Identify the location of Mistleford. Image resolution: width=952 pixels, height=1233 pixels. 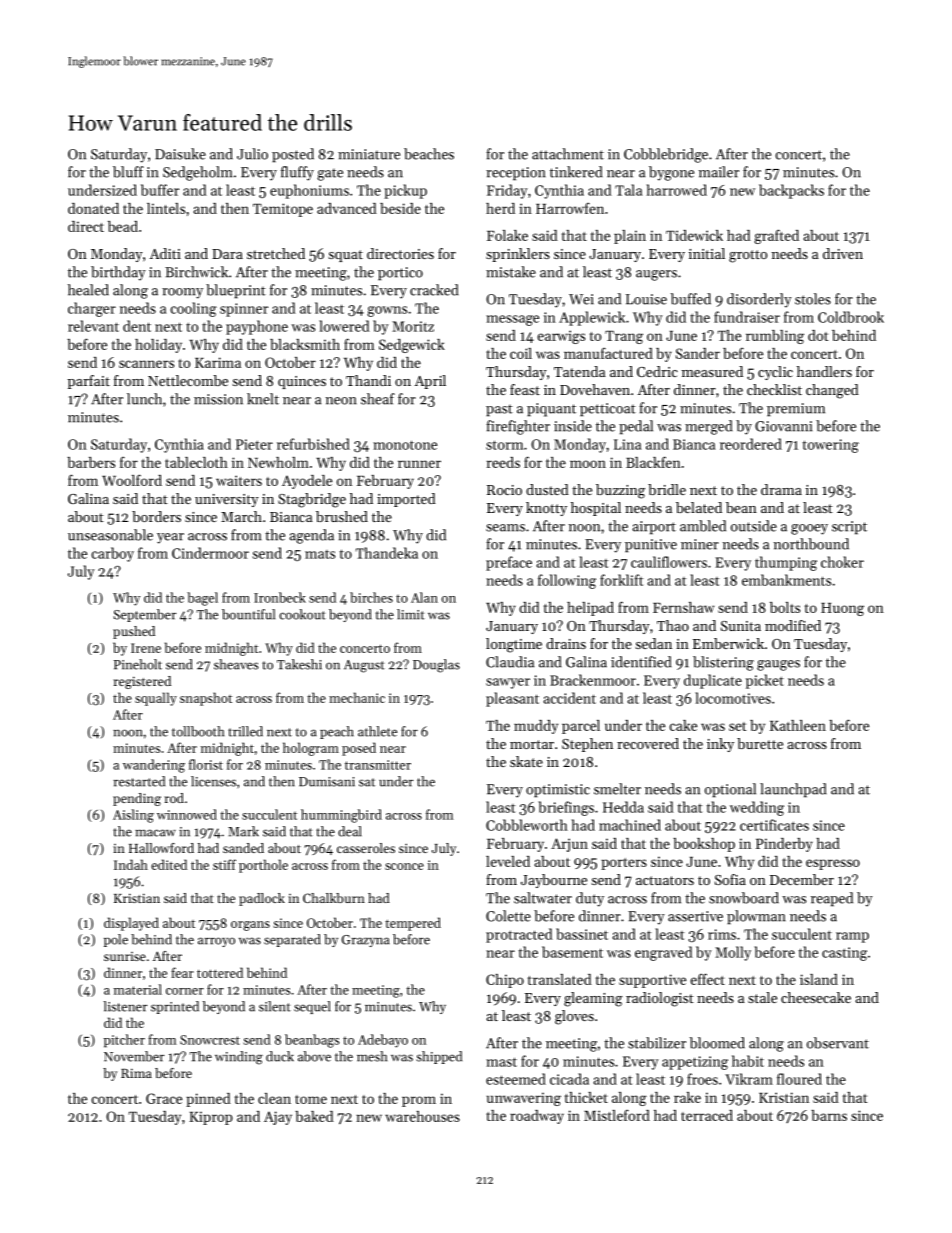
(617, 1115).
